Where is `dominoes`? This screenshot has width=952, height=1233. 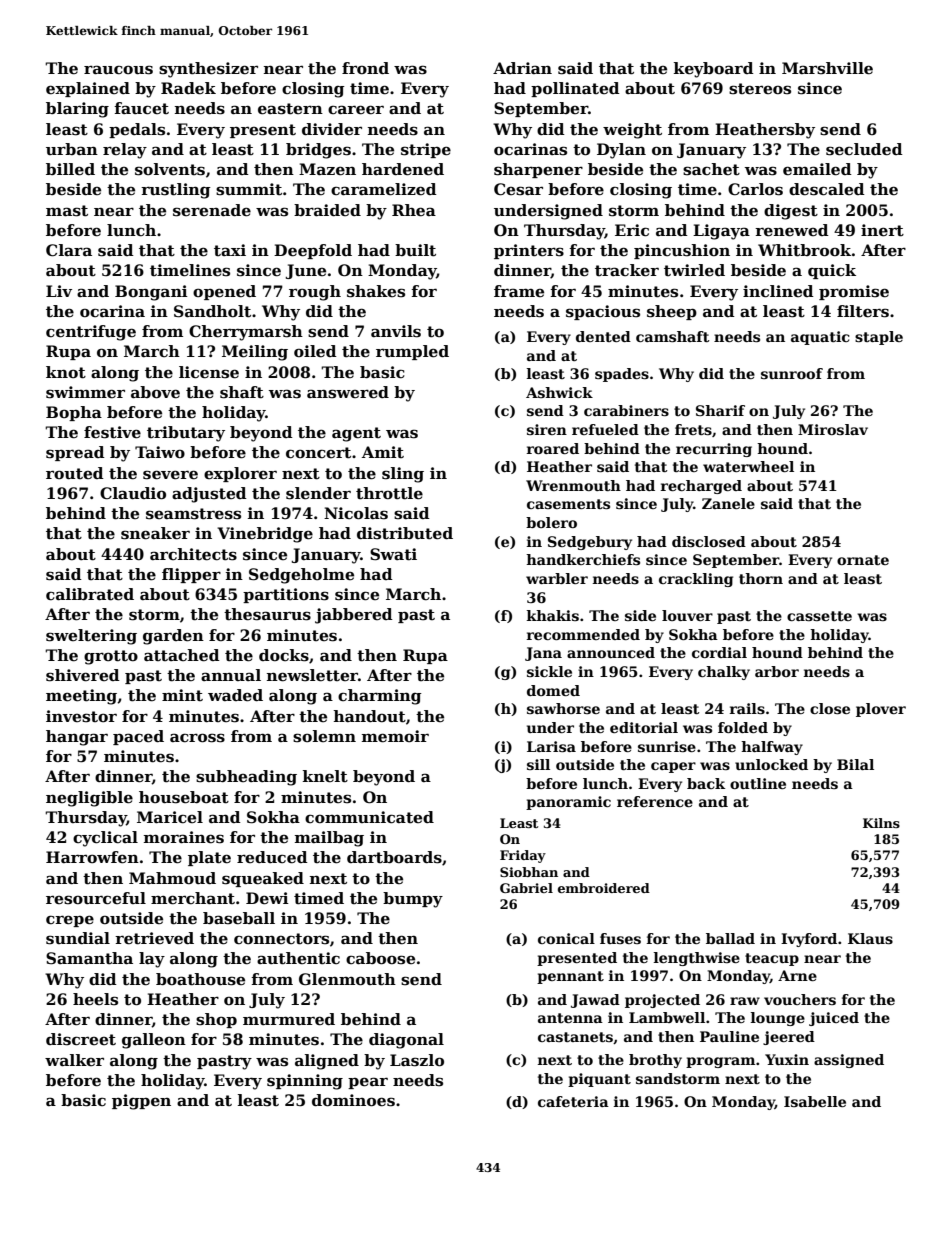 dominoes is located at coordinates (353, 1100).
